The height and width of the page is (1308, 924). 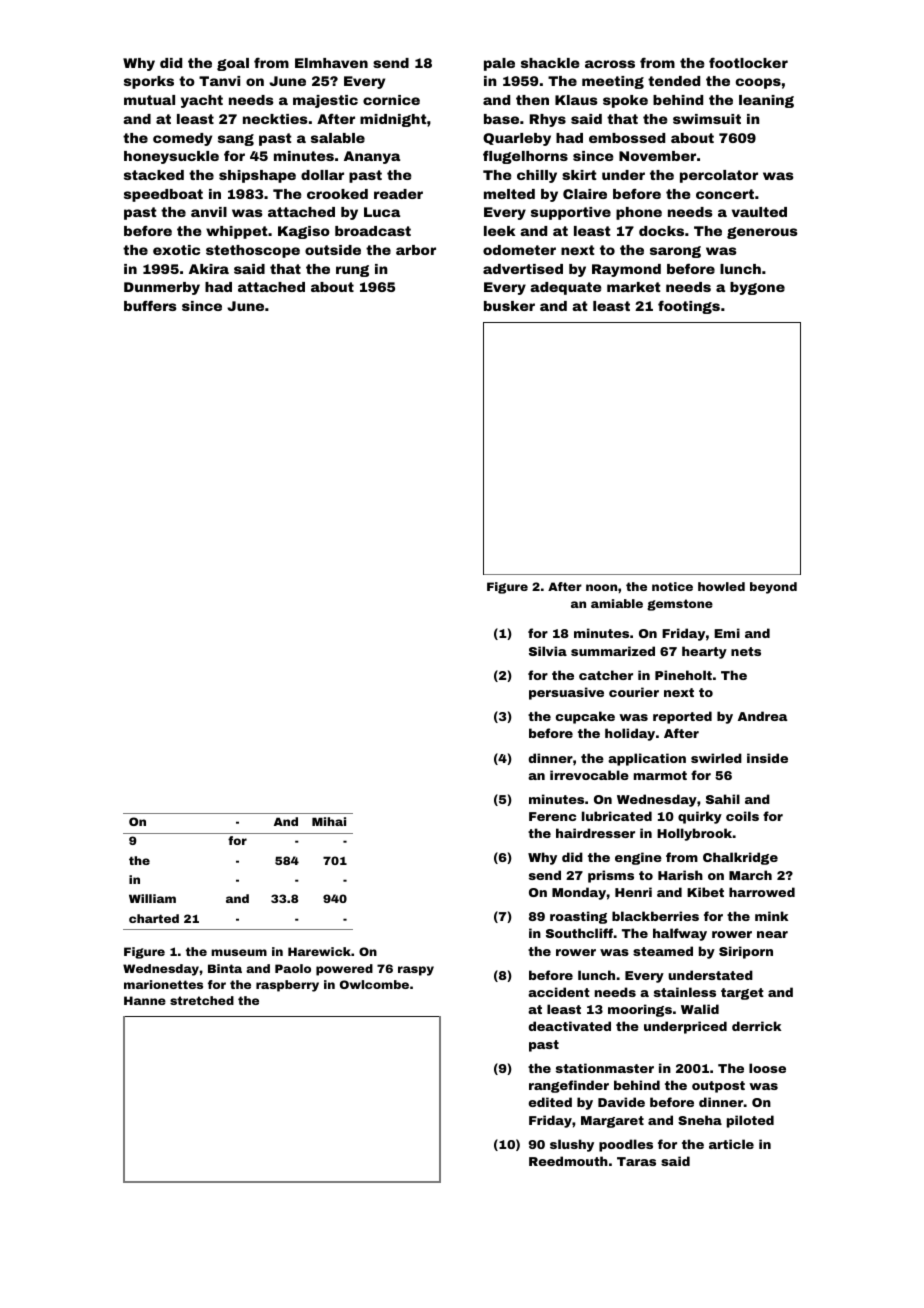 I want to click on sporks, so click(x=149, y=82).
